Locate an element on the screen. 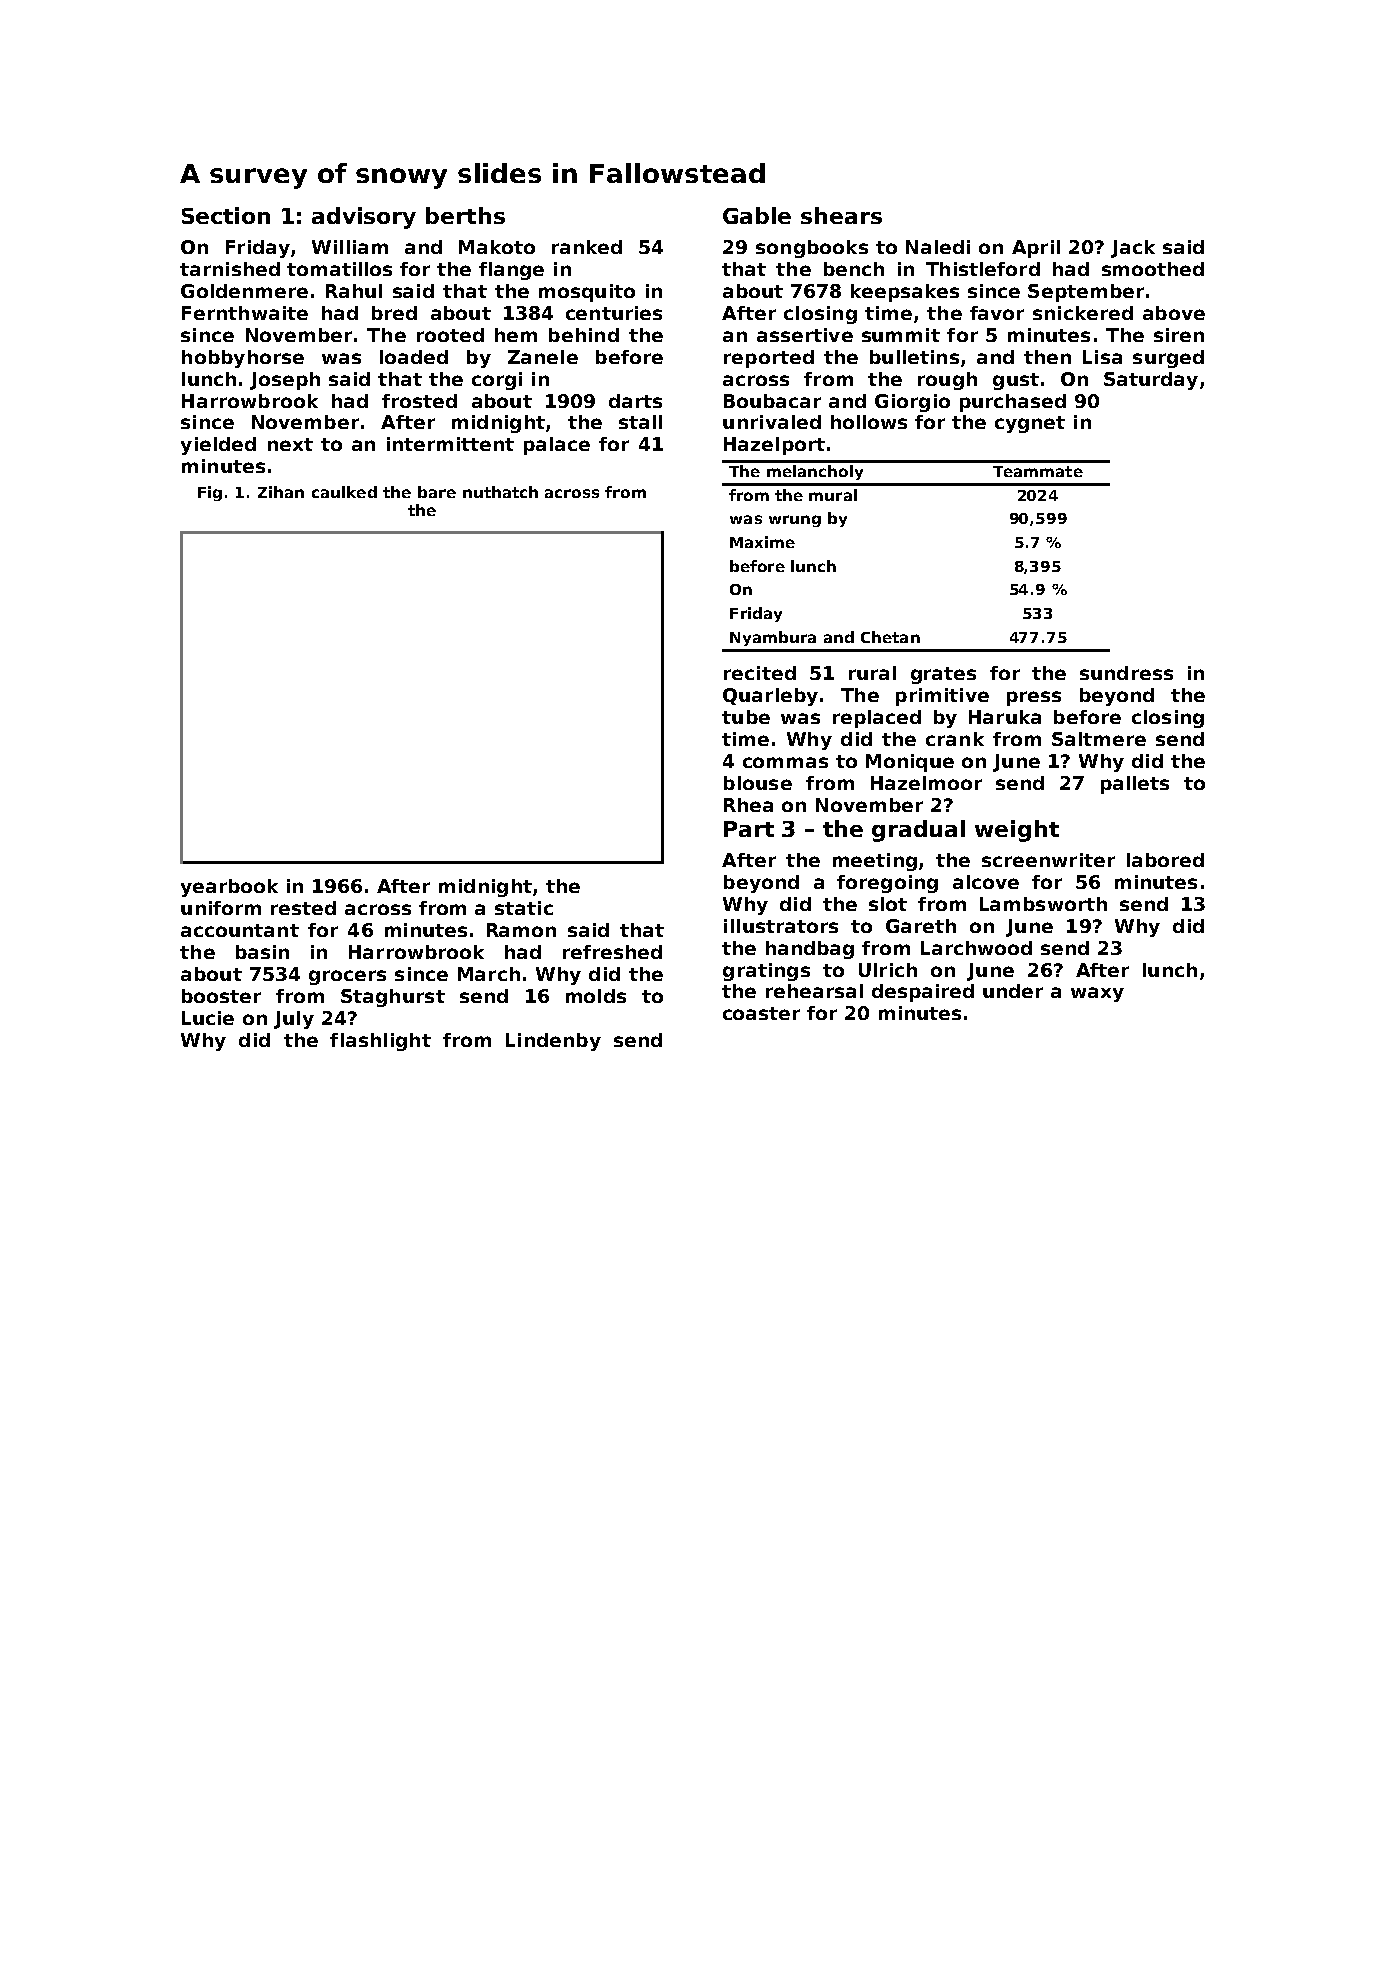 The image size is (1386, 1969). Haruka is located at coordinates (1005, 717).
